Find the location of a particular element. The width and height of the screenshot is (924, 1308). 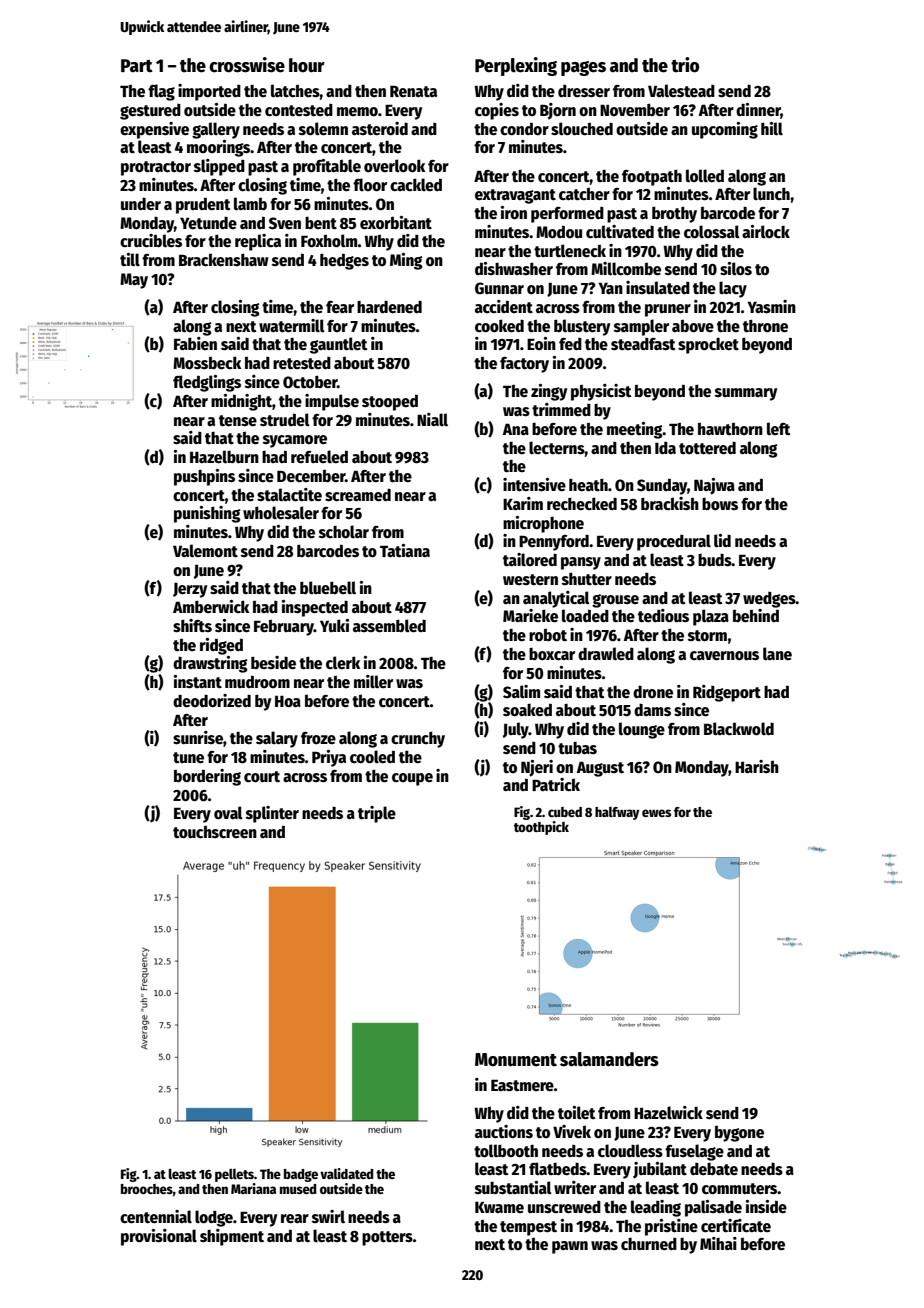

lodge is located at coordinates (214, 1218).
